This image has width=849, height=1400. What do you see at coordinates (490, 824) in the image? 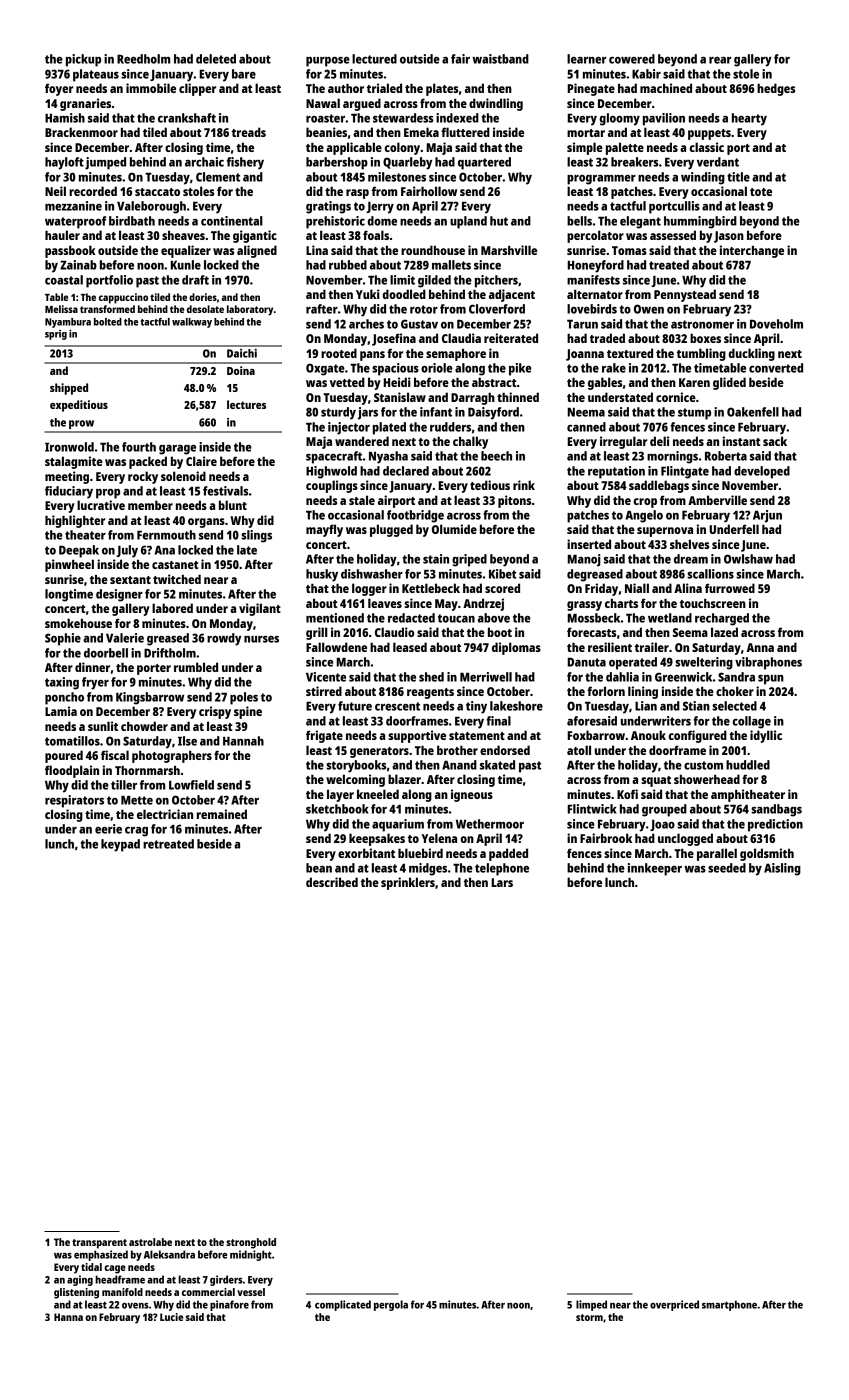
I see `Wethermoor` at bounding box center [490, 824].
